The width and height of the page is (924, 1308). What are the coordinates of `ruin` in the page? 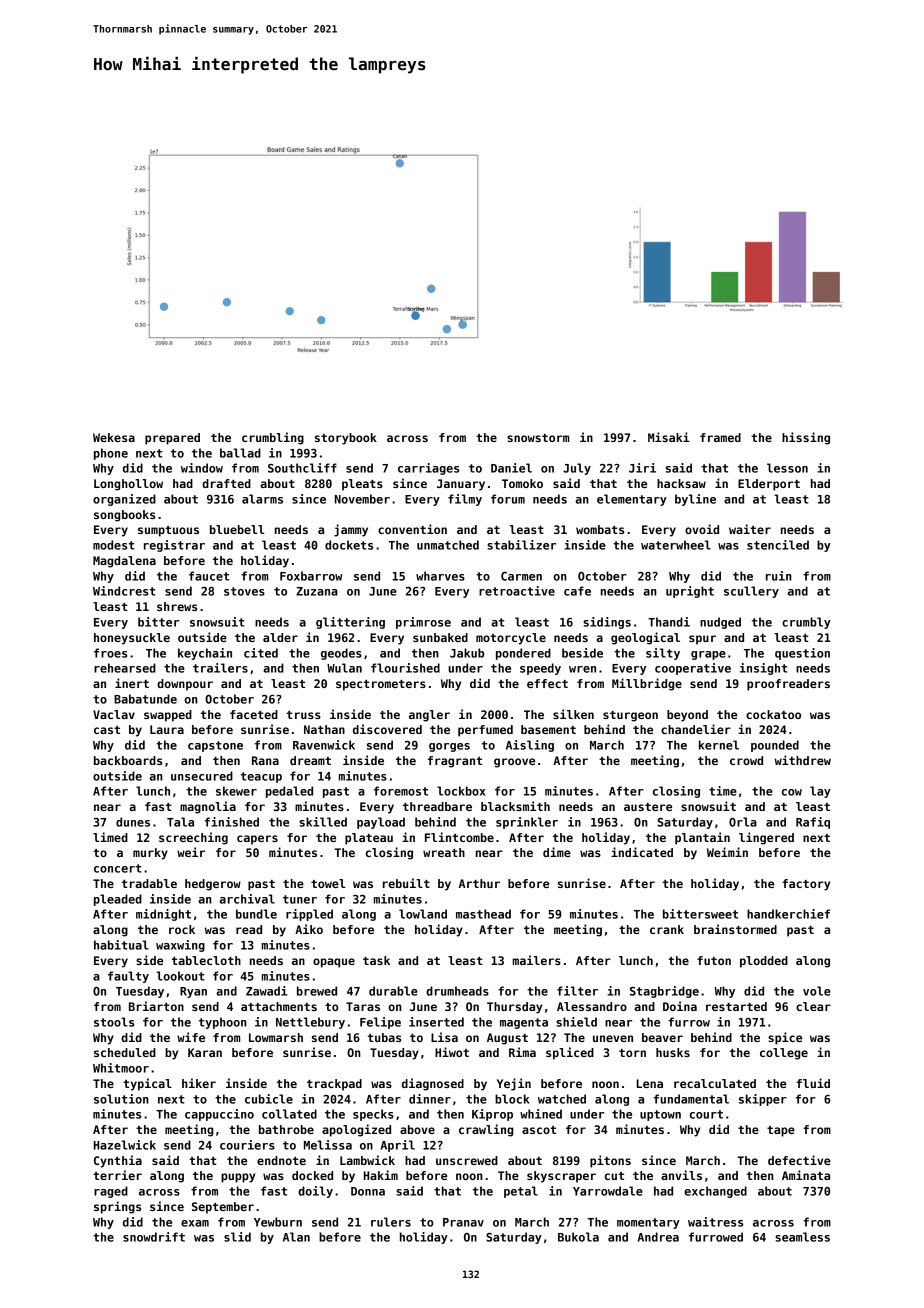 It's located at (779, 576).
